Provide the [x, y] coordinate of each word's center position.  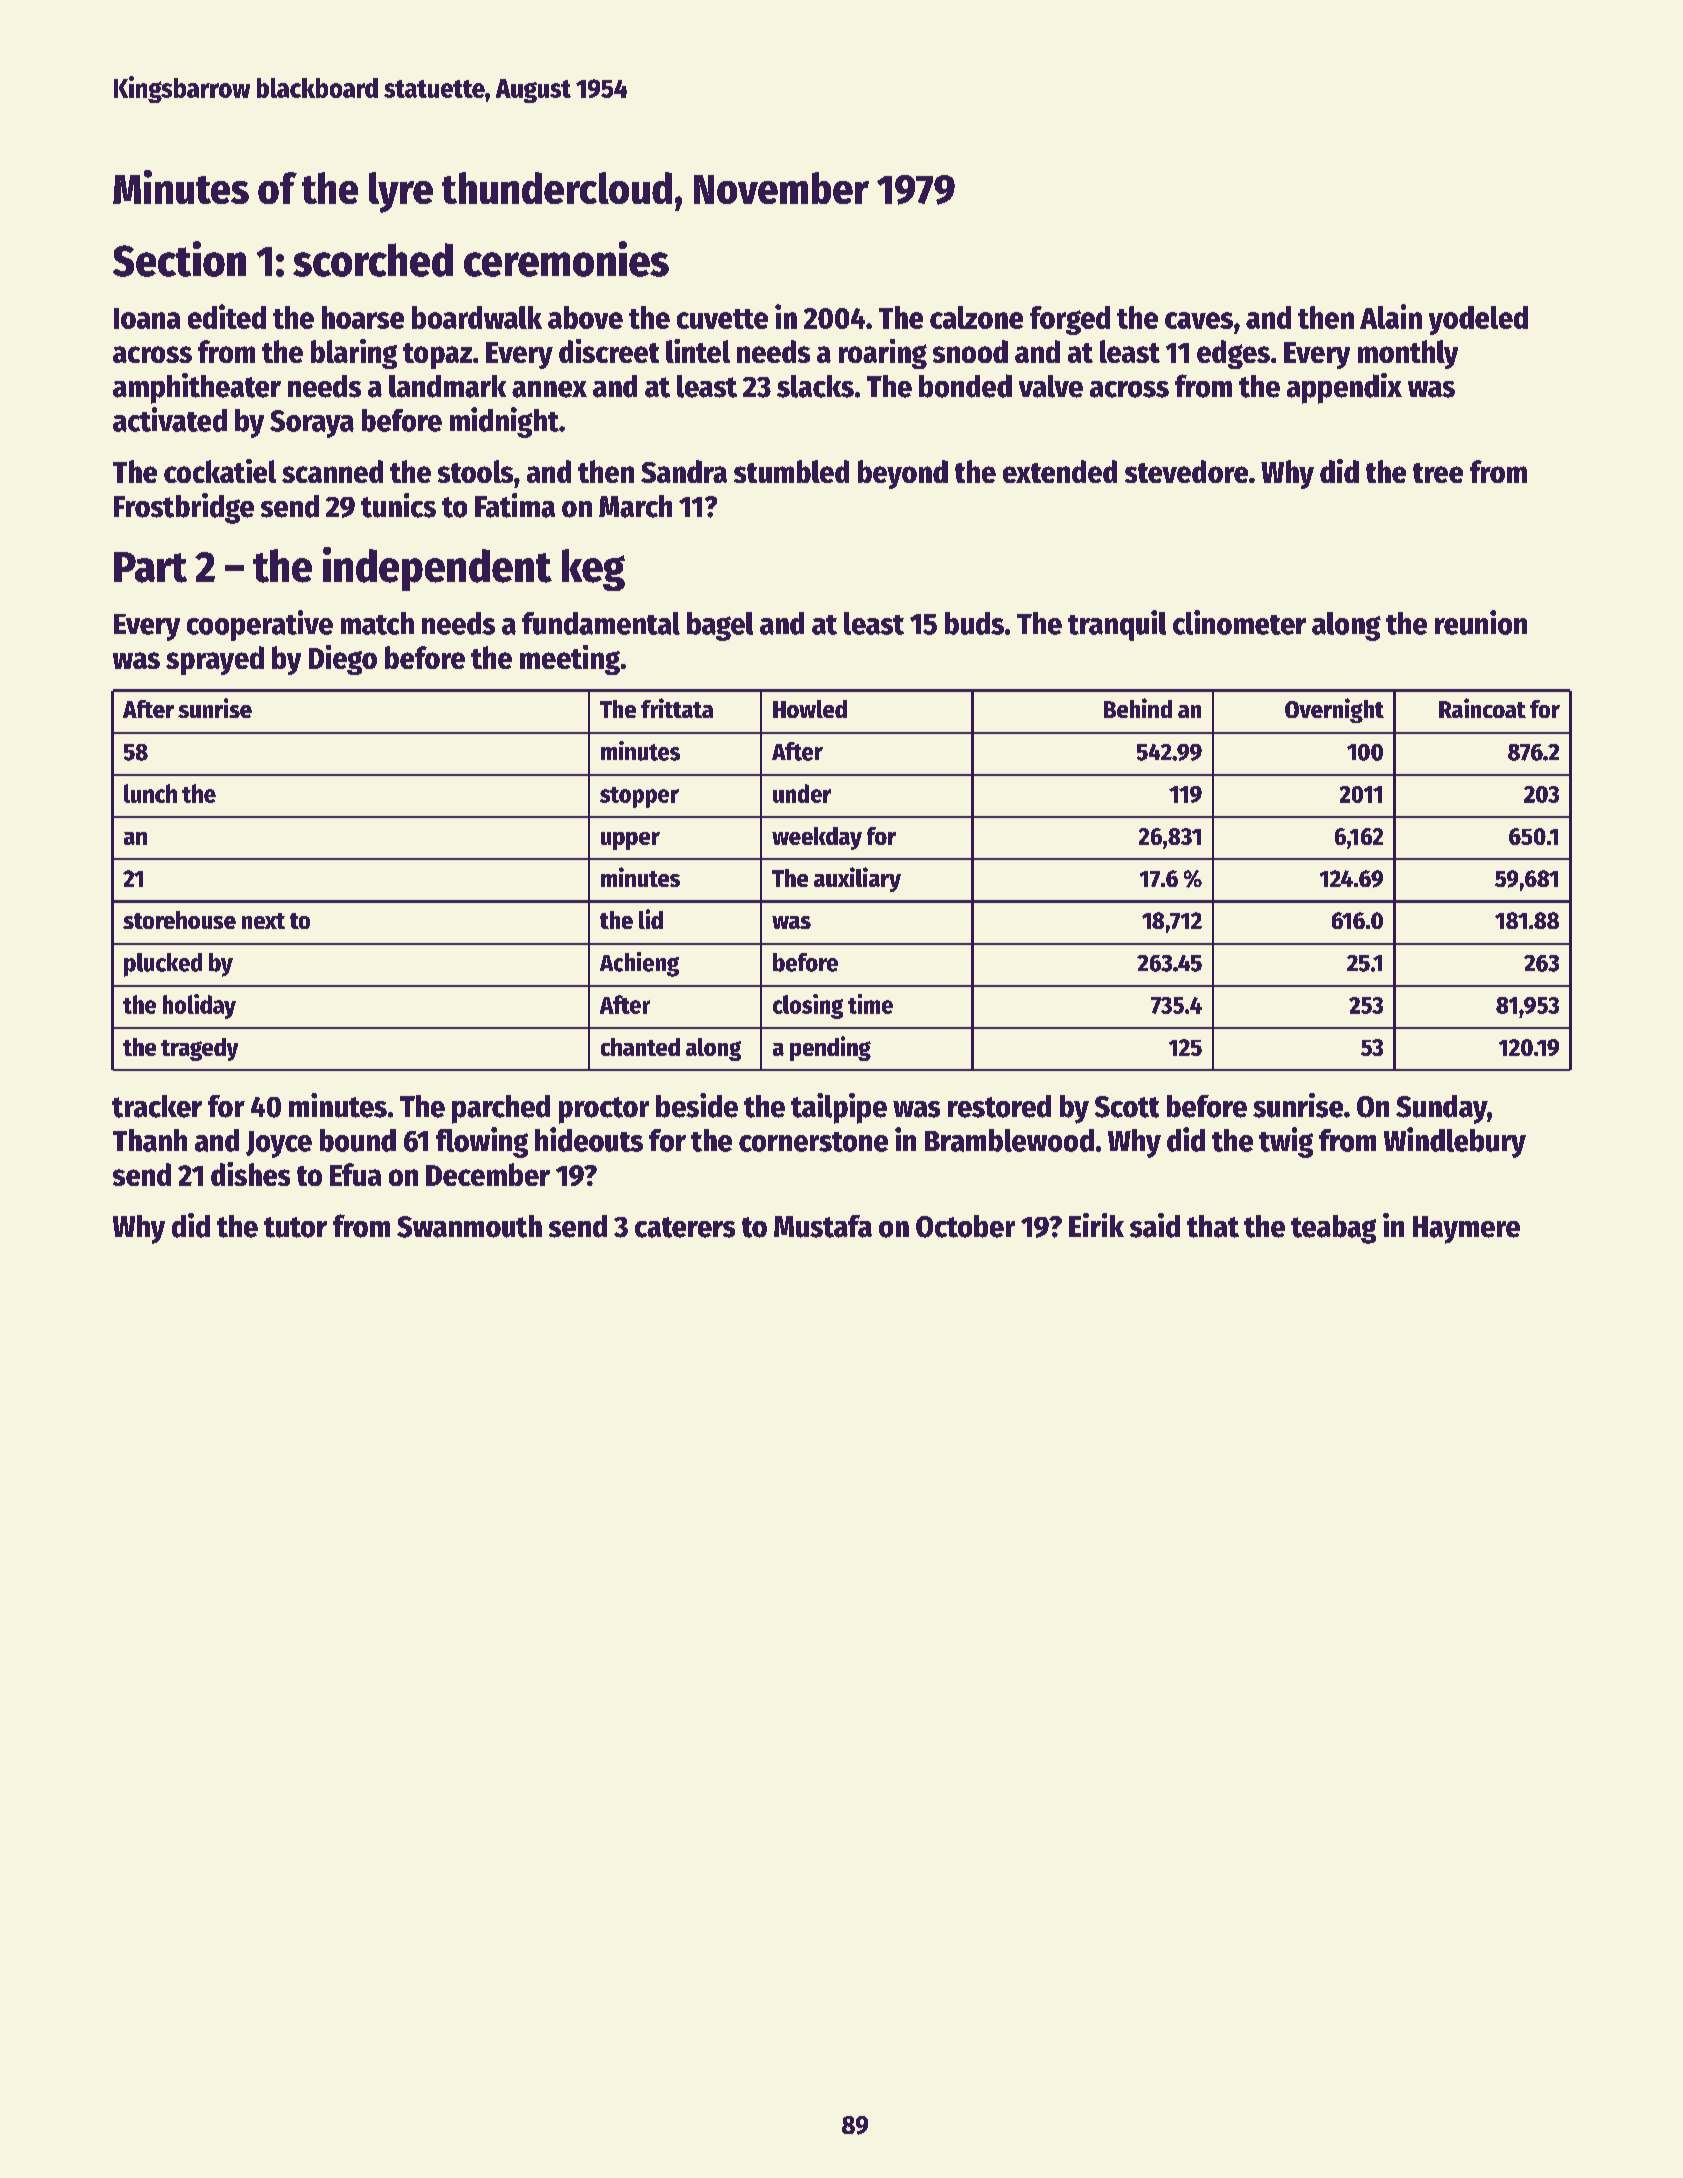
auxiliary [857, 879]
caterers [685, 1227]
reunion [1481, 622]
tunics [398, 505]
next [263, 921]
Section [179, 259]
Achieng [639, 964]
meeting [570, 660]
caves [1199, 320]
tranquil [1117, 625]
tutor [295, 1227]
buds [974, 623]
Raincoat [1482, 708]
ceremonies [566, 259]
